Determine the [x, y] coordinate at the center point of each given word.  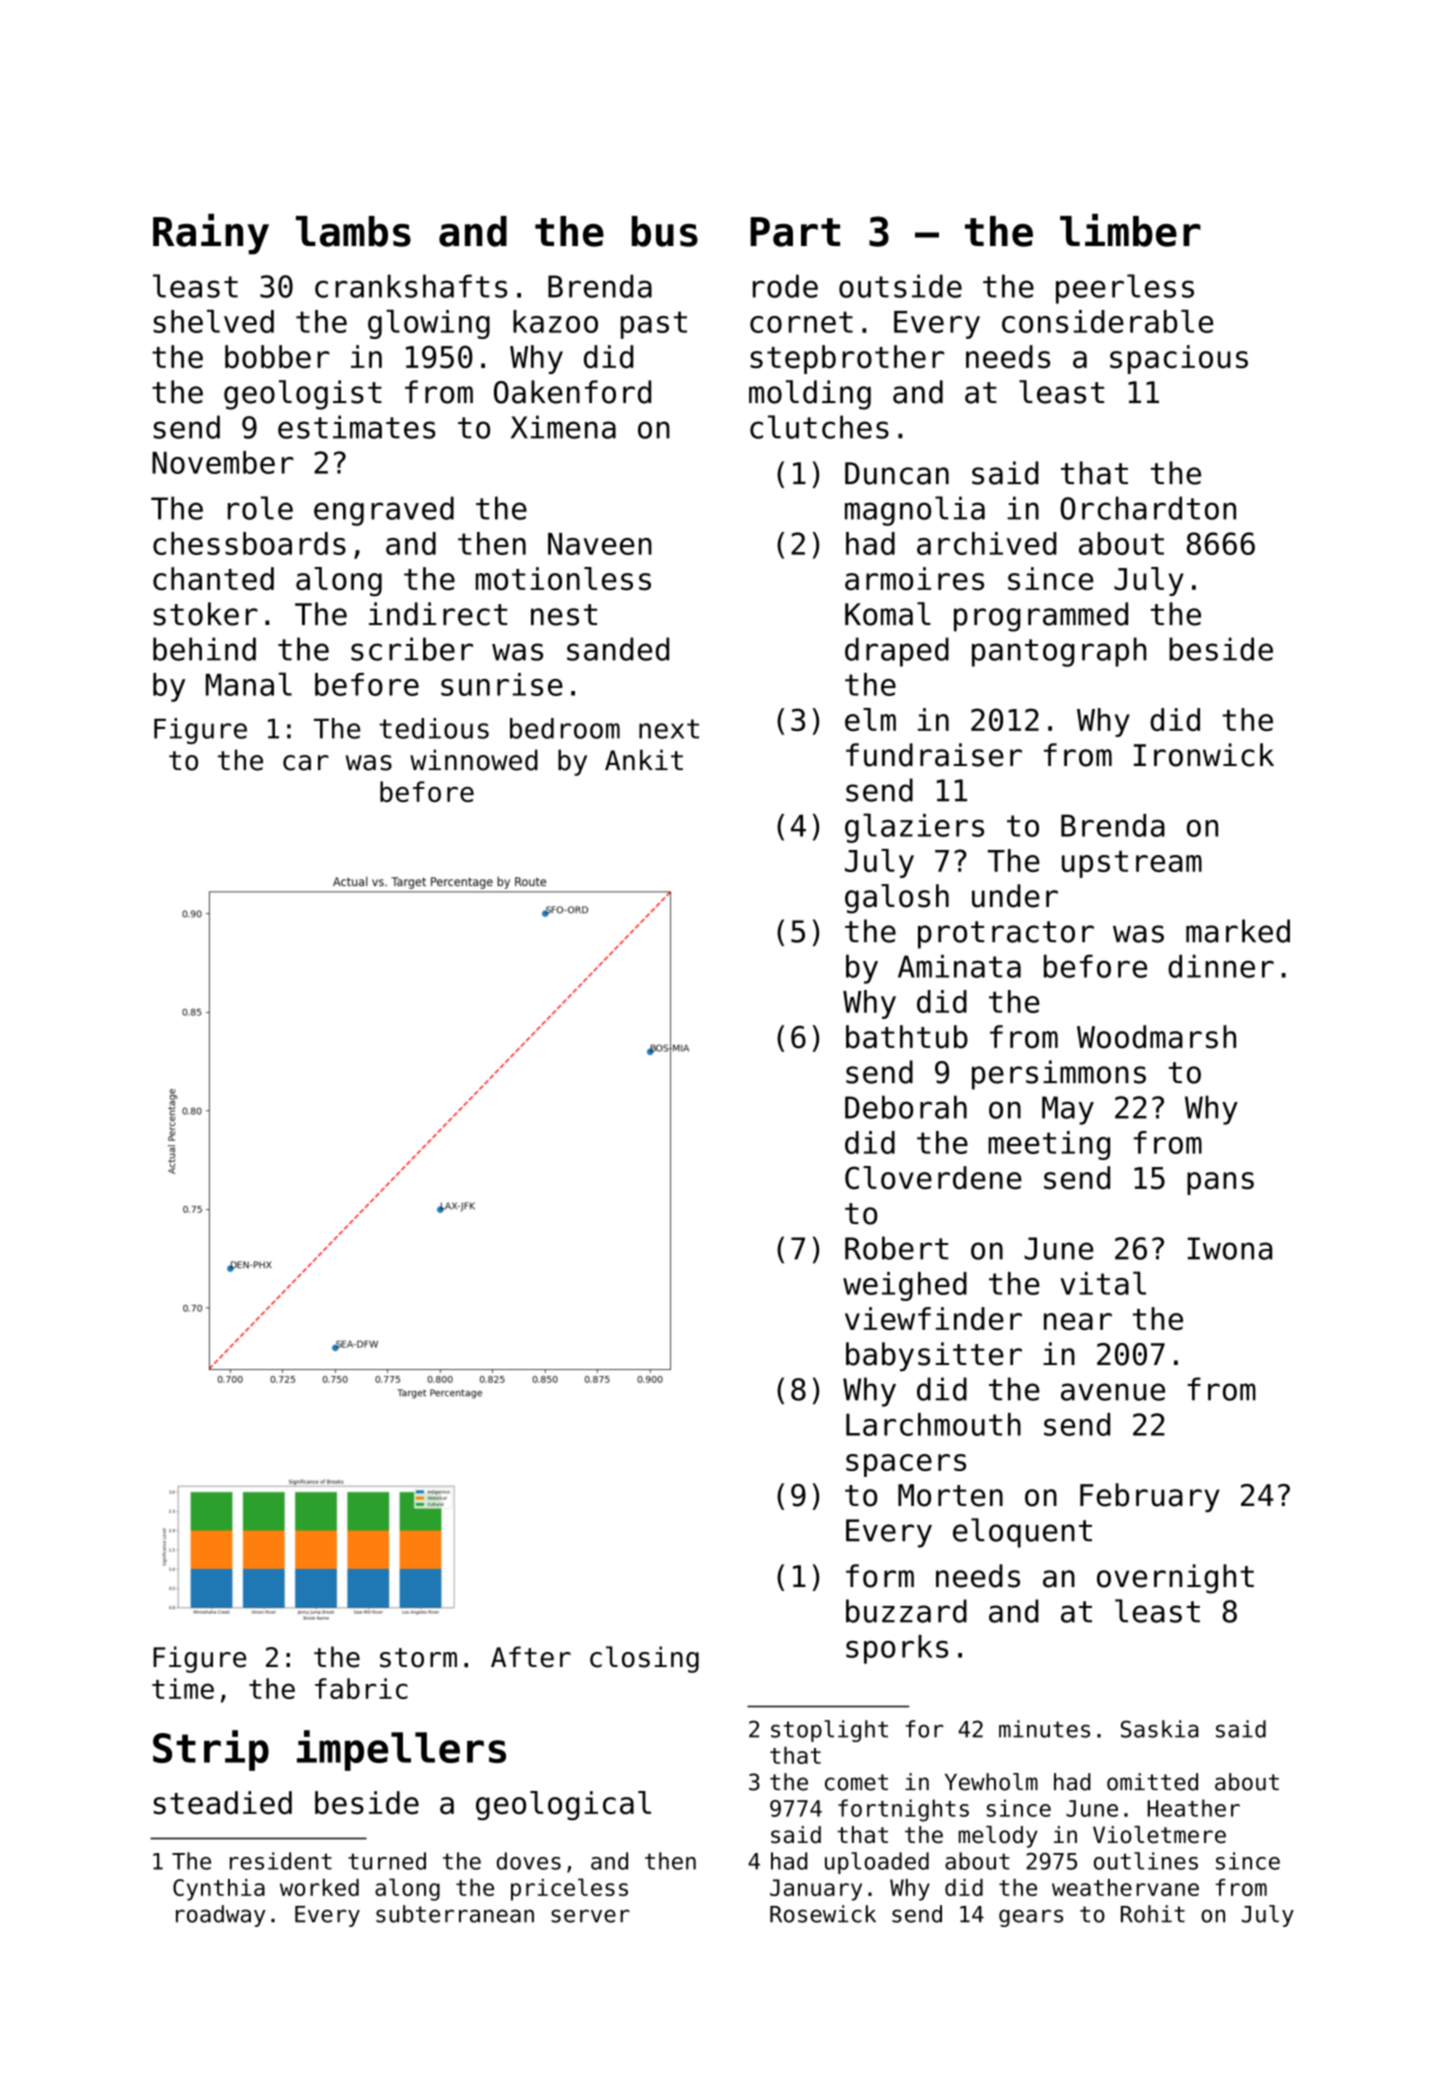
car [306, 763]
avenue [1113, 1392]
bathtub [907, 1037]
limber [1130, 230]
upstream [1132, 864]
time [183, 1688]
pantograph [1059, 652]
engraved [384, 511]
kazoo [555, 321]
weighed [905, 1286]
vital [1103, 1283]
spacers [906, 1465]
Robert [896, 1248]
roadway [220, 1916]
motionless [563, 579]
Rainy [211, 234]
